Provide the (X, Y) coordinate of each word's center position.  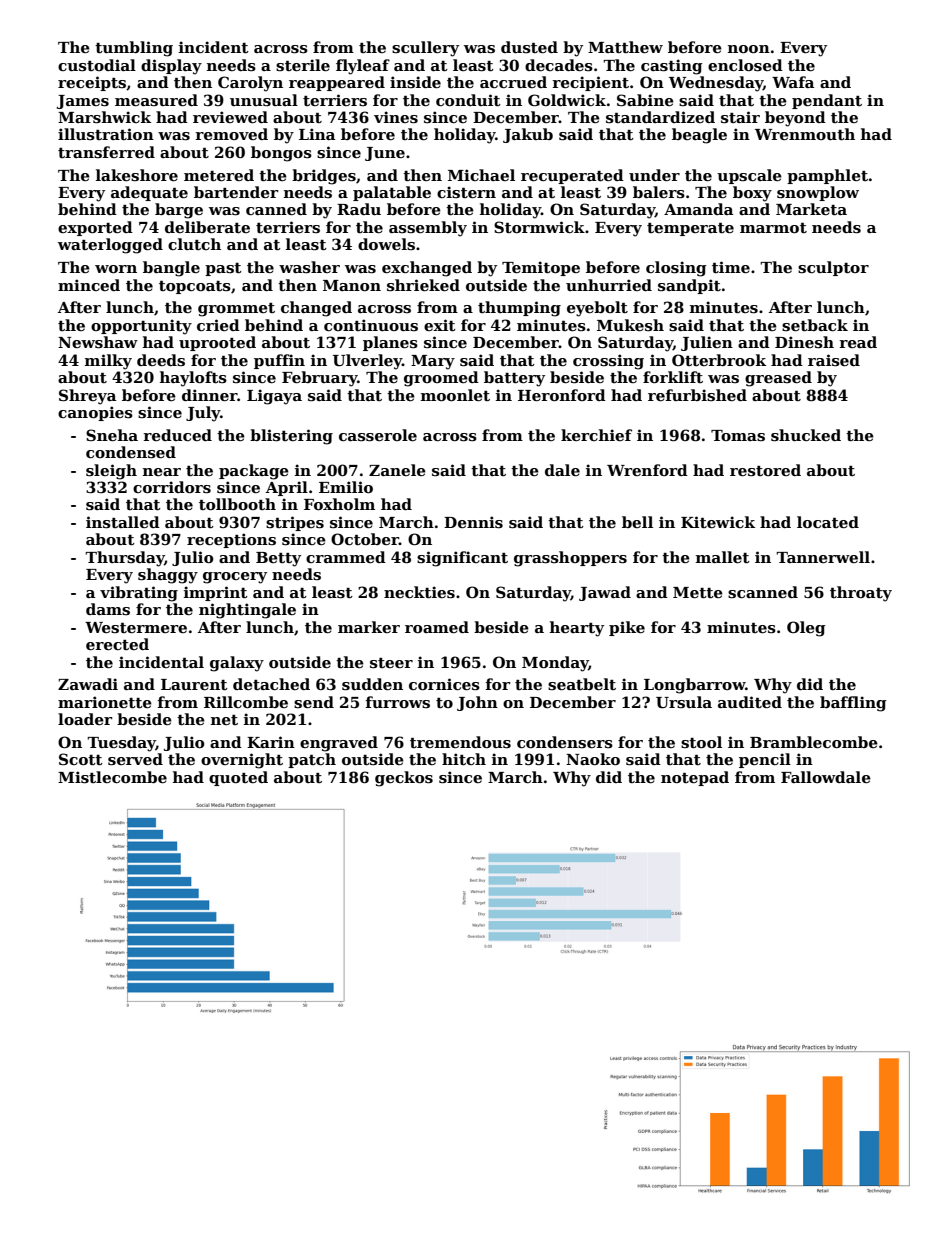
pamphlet (827, 176)
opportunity (141, 327)
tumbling (134, 49)
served (135, 759)
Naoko (593, 759)
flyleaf (363, 67)
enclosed (745, 65)
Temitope (541, 268)
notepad (695, 778)
